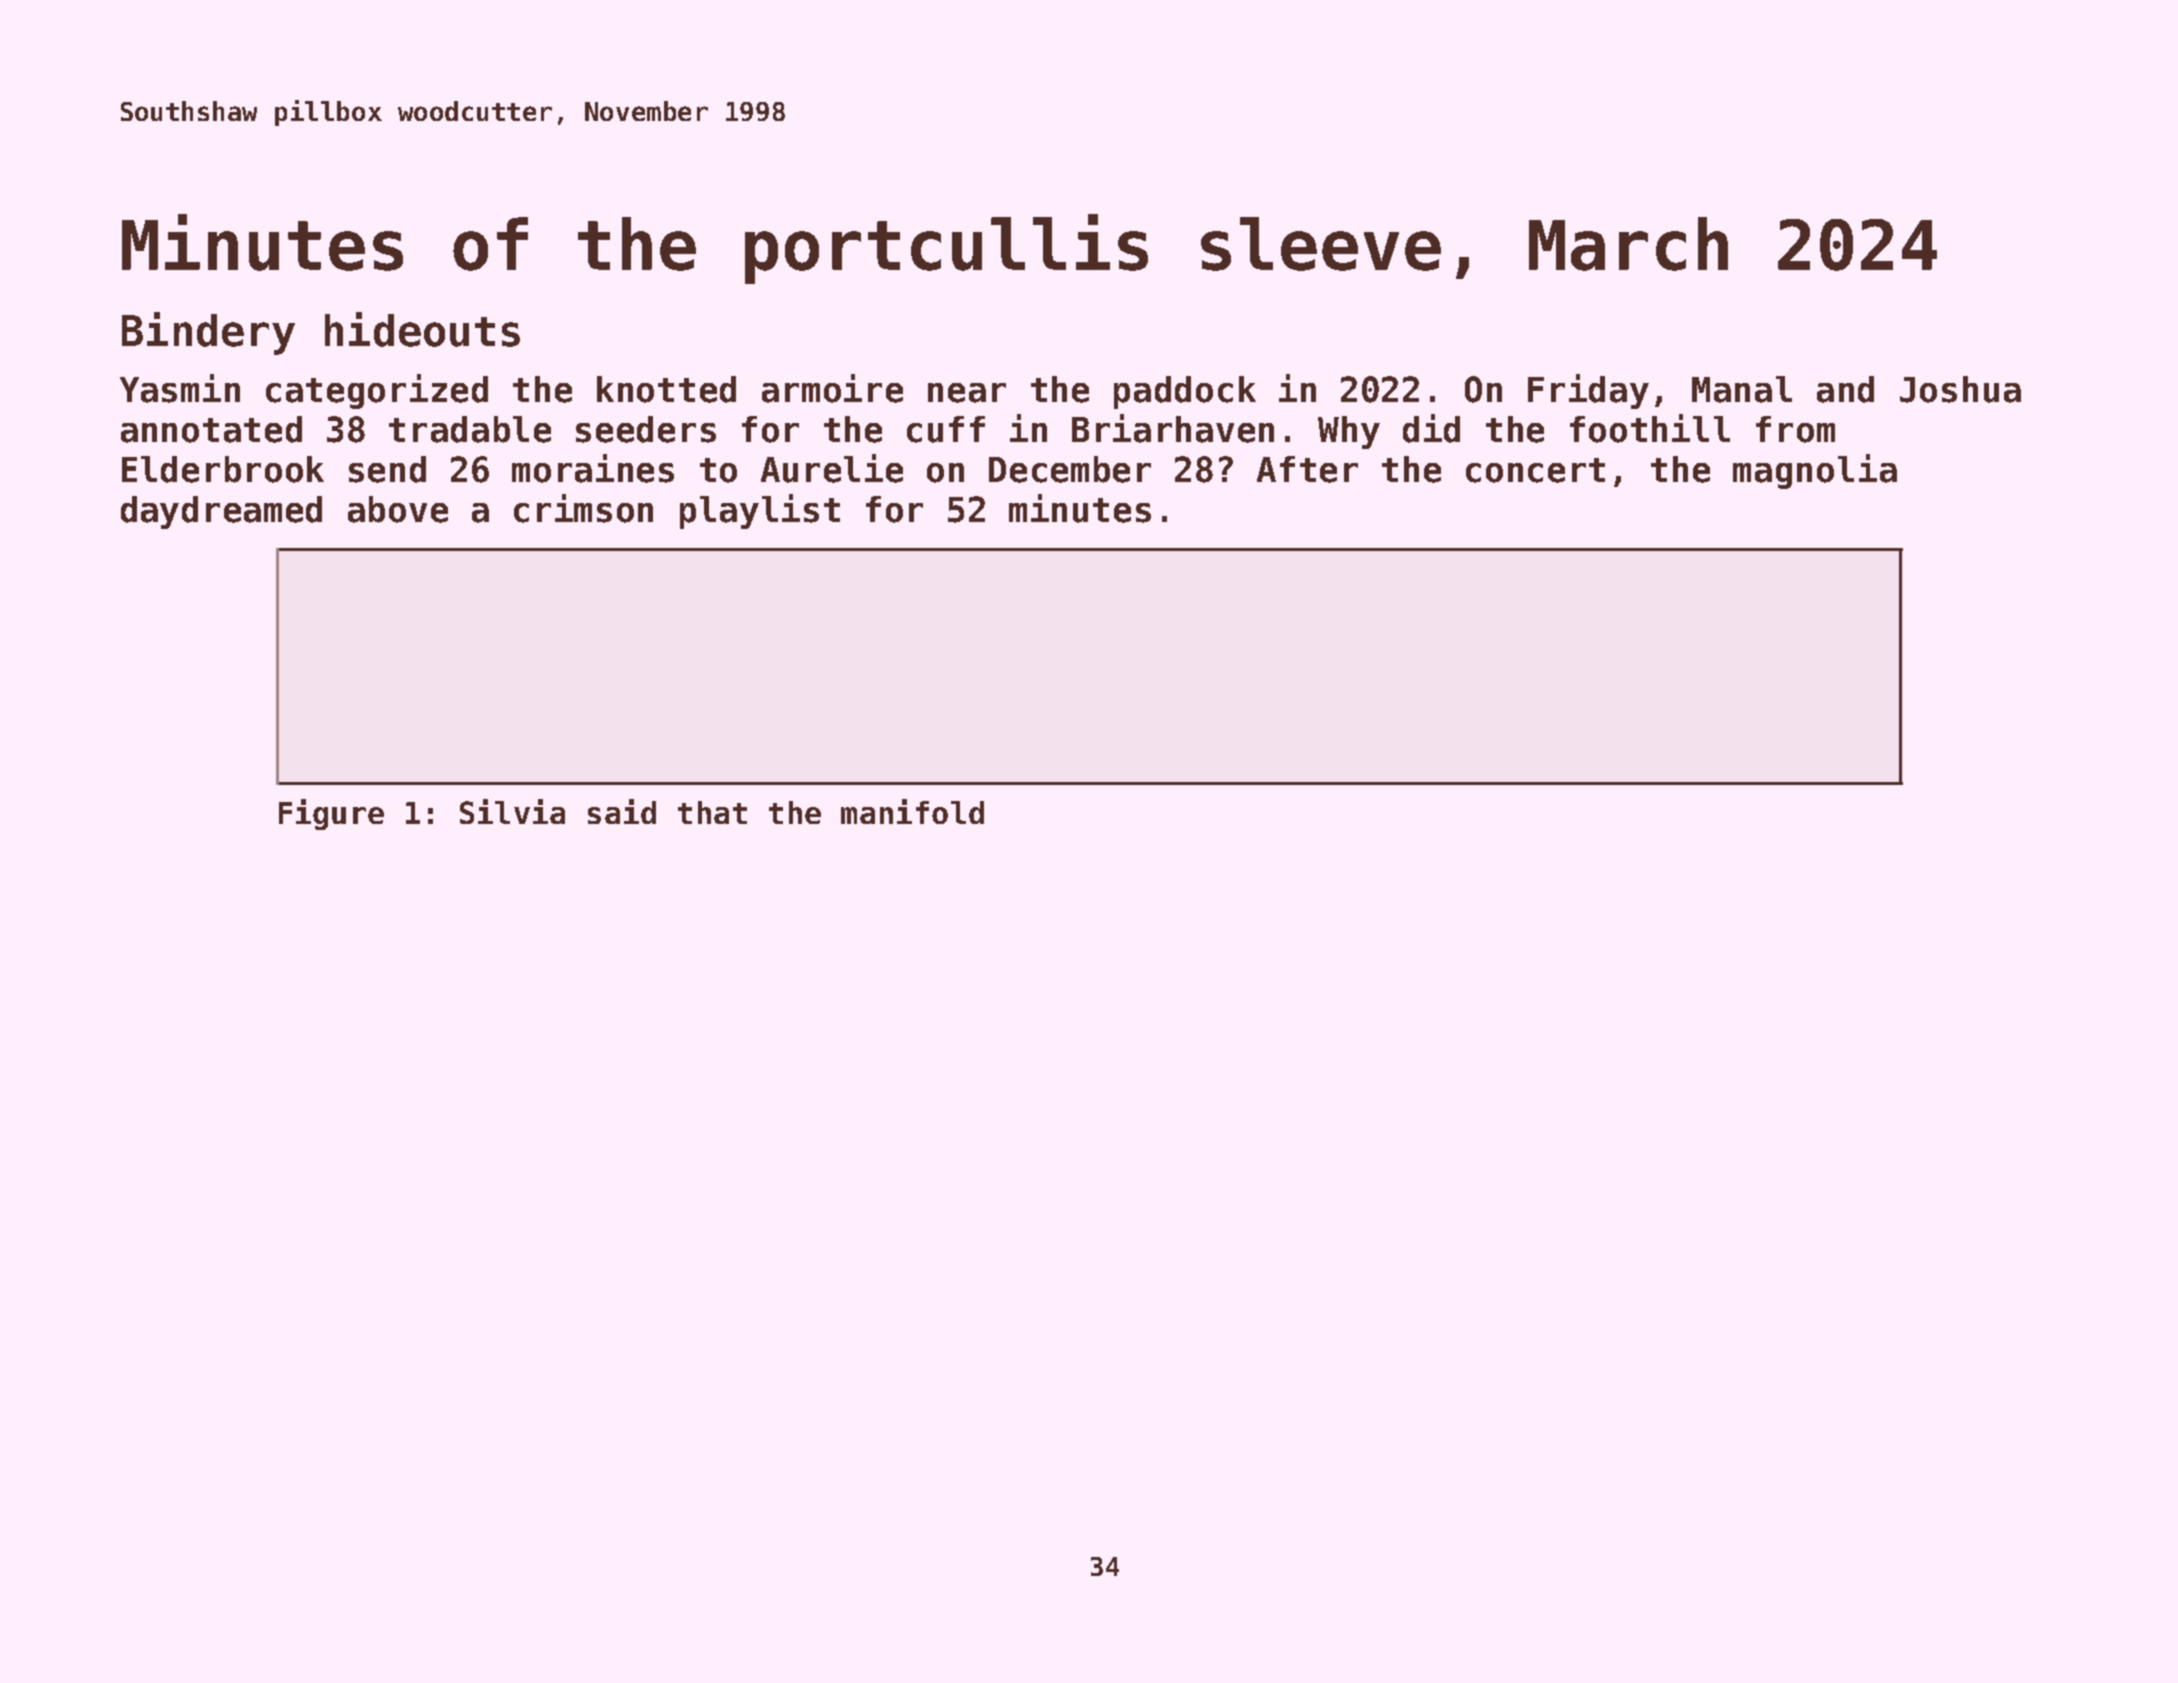 This document has width=2178, height=1683. I want to click on playlist, so click(760, 511).
